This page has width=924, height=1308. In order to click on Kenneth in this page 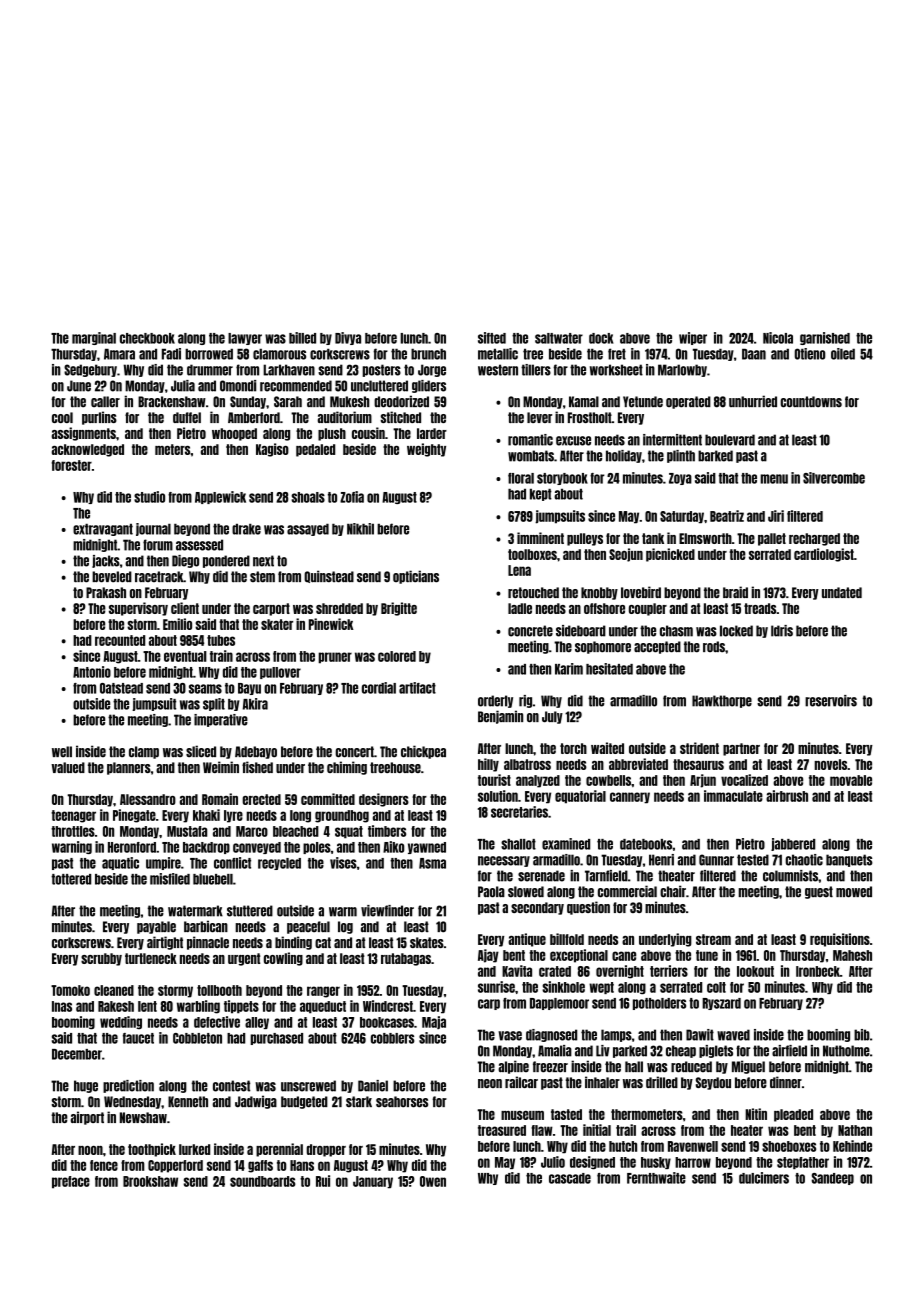, I will do `click(188, 1102)`.
